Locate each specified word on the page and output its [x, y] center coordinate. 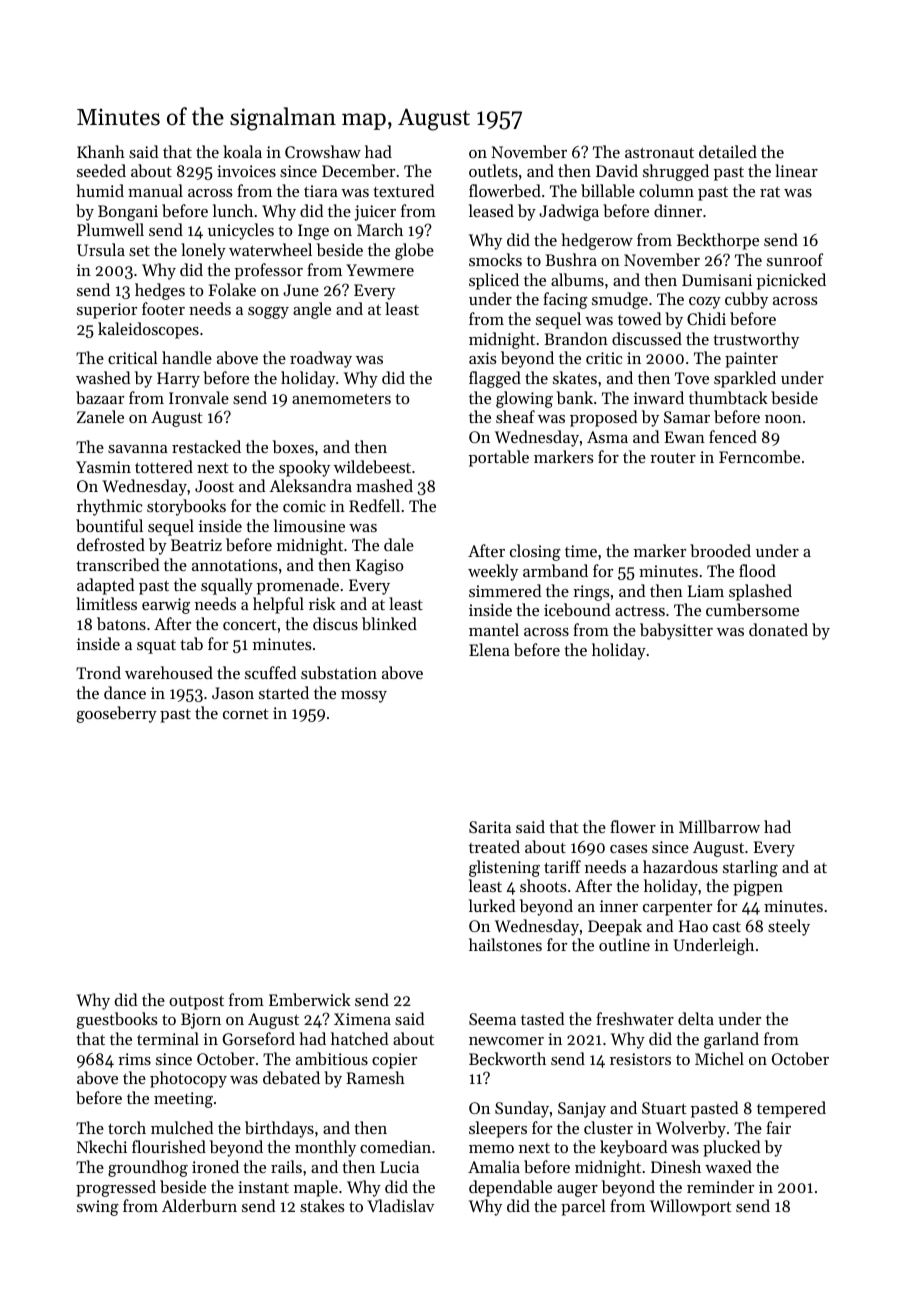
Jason [233, 693]
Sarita [490, 827]
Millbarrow [719, 826]
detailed [728, 151]
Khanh [101, 151]
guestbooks [117, 1020]
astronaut [659, 153]
